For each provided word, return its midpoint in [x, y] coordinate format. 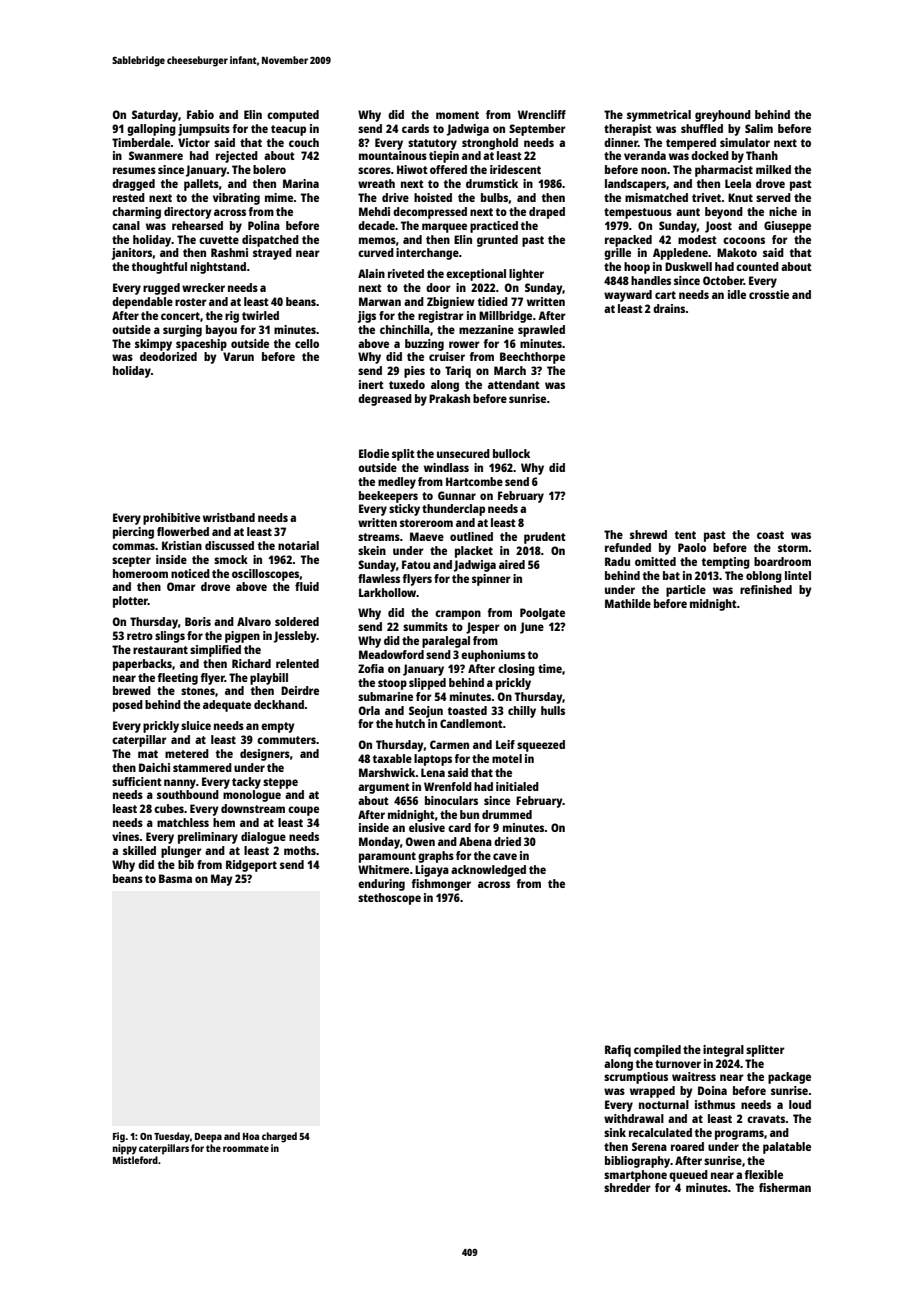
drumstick [492, 183]
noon [654, 170]
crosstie [769, 294]
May [222, 880]
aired [512, 564]
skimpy [153, 345]
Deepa [208, 1138]
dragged [133, 185]
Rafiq [618, 1051]
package [789, 1078]
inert [371, 384]
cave [505, 856]
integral [723, 1051]
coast [770, 535]
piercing [133, 533]
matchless [183, 822]
